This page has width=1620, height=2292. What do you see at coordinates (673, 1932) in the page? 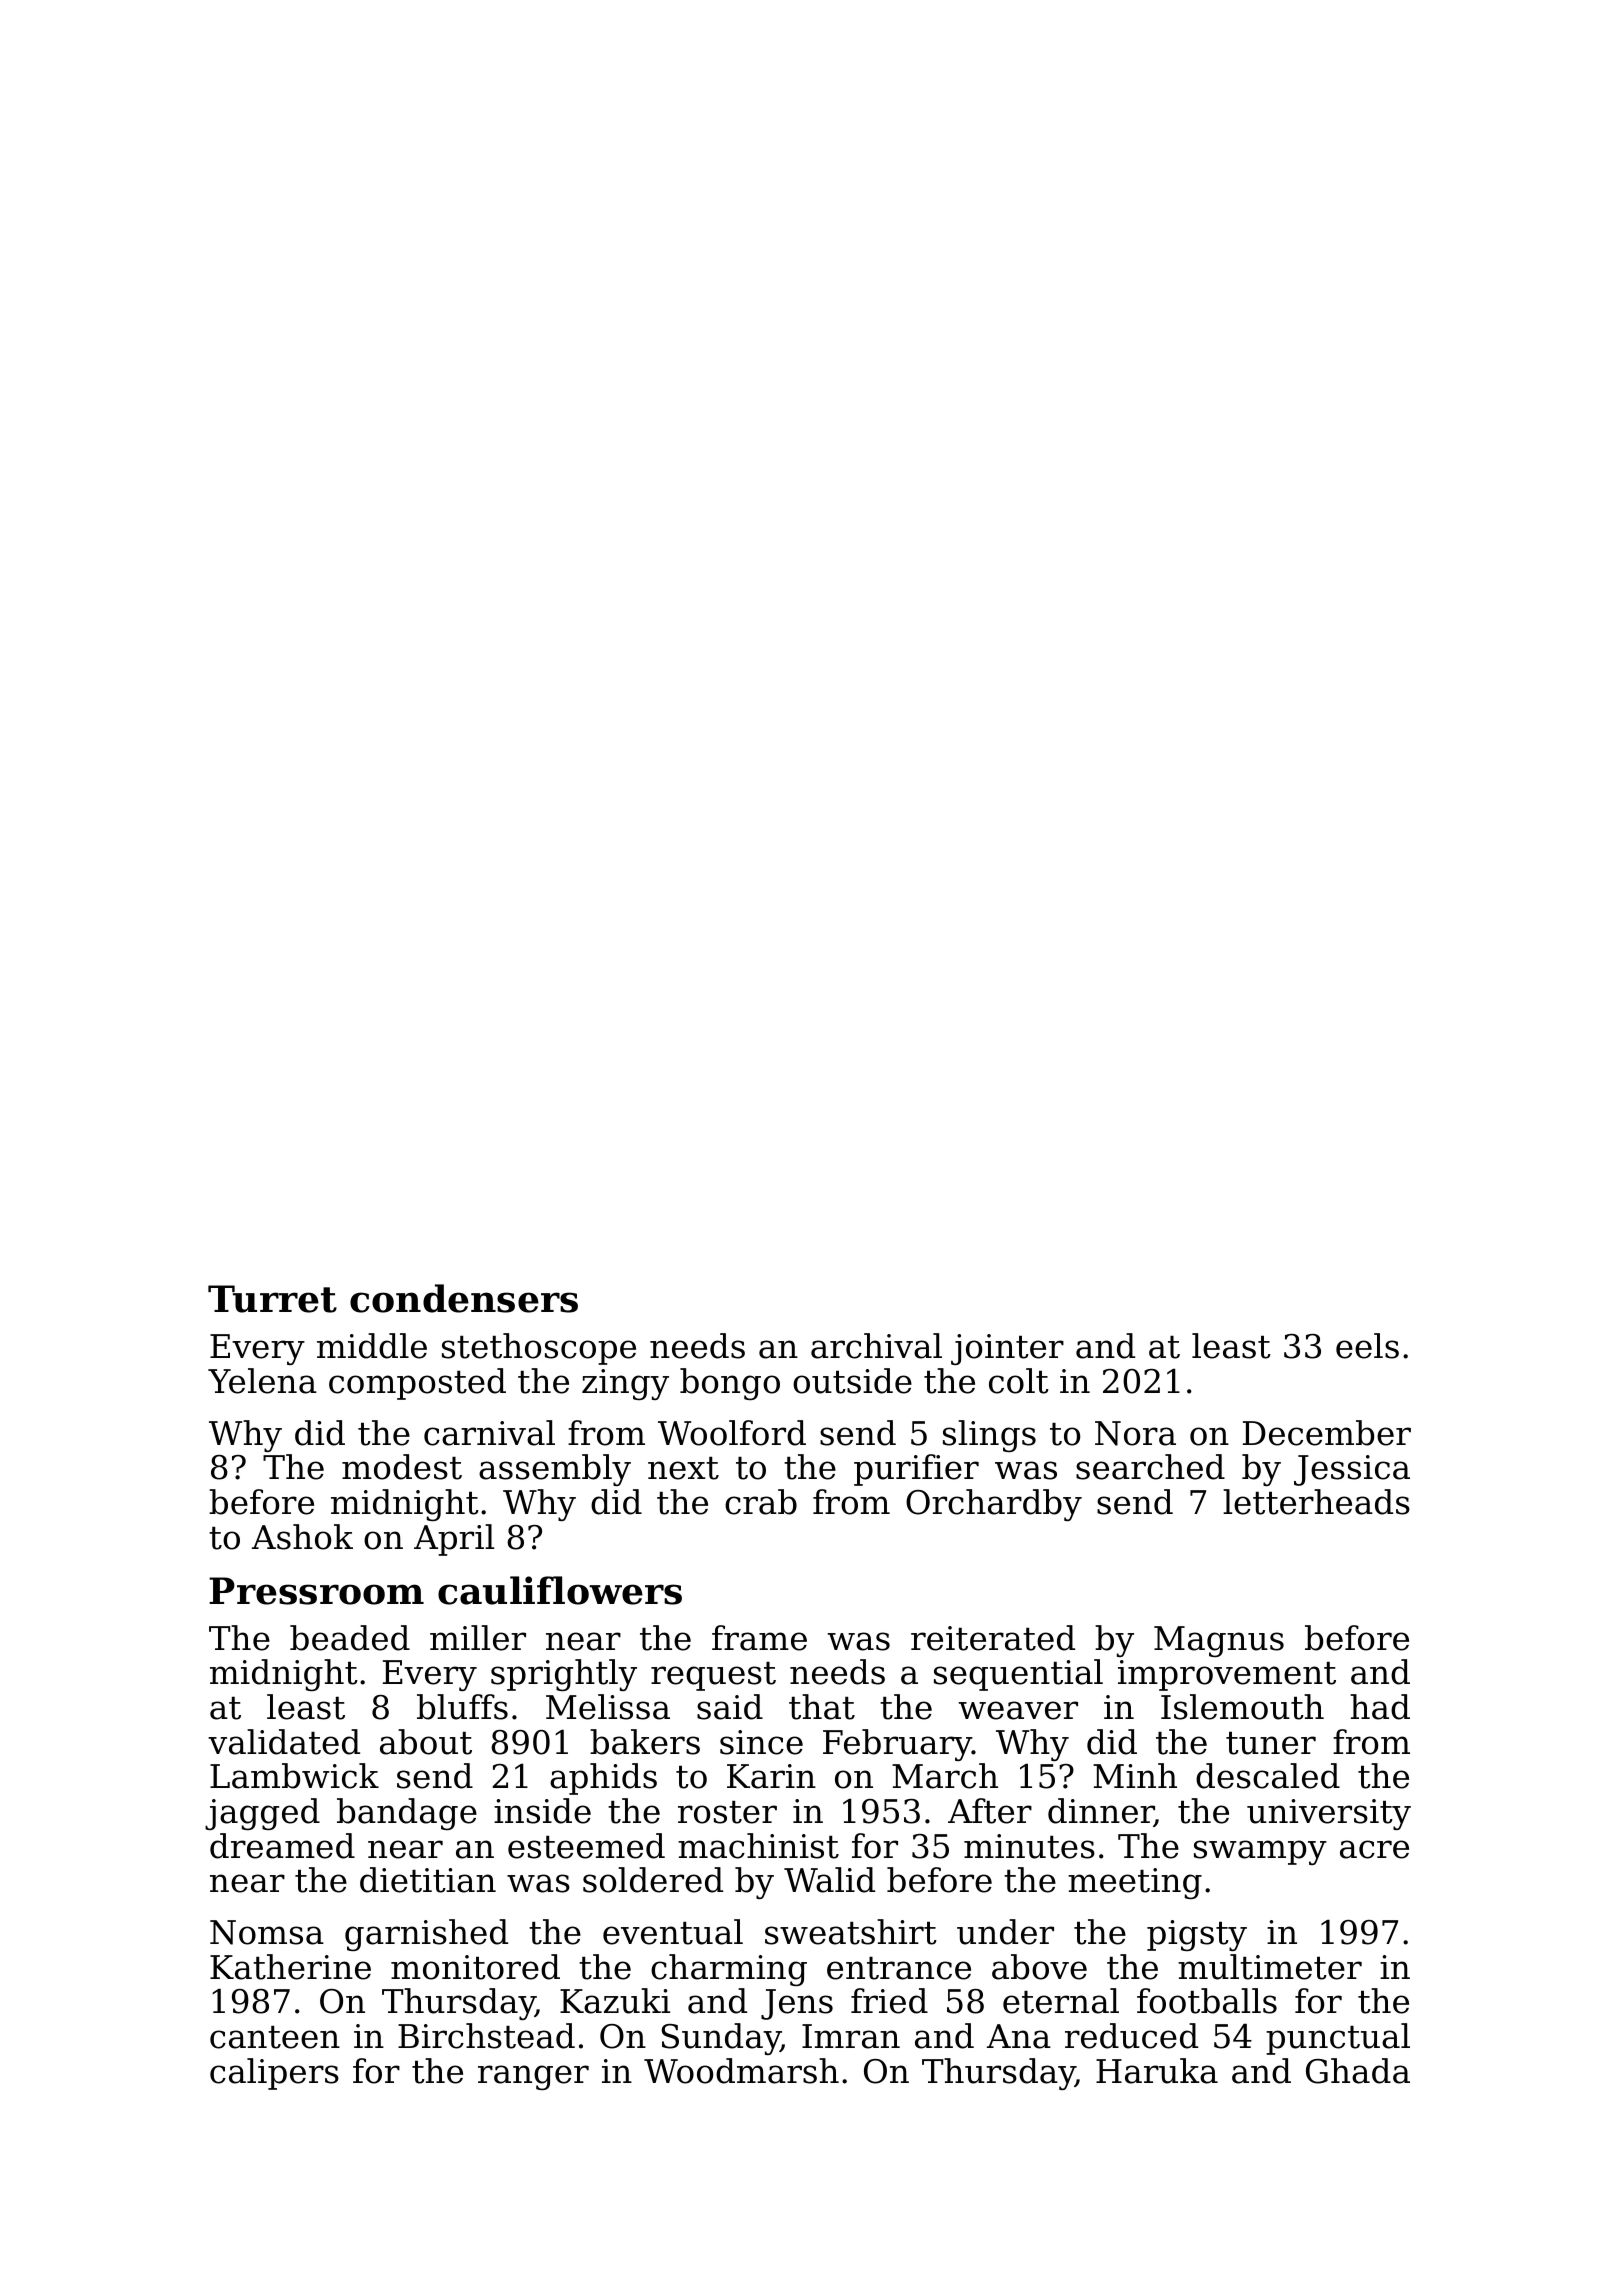
I see `eventual` at bounding box center [673, 1932].
